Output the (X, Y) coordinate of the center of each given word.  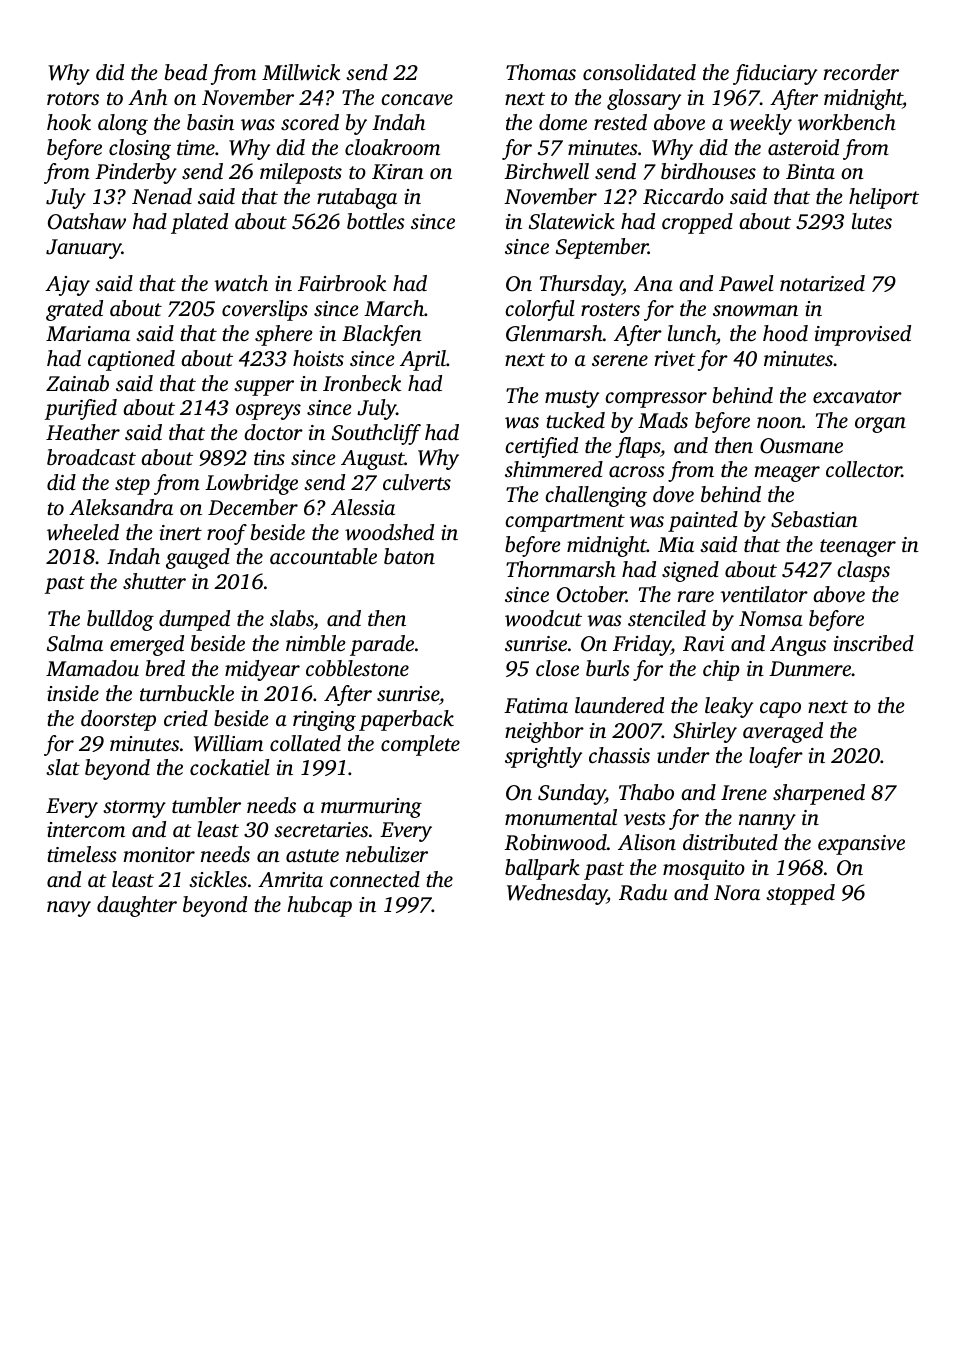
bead (186, 72)
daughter (137, 906)
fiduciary (775, 74)
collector (864, 469)
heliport (884, 198)
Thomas (541, 72)
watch (241, 283)
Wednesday (557, 894)
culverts (417, 482)
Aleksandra (121, 507)
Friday (642, 645)
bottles (376, 221)
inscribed (873, 643)
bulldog (120, 620)
